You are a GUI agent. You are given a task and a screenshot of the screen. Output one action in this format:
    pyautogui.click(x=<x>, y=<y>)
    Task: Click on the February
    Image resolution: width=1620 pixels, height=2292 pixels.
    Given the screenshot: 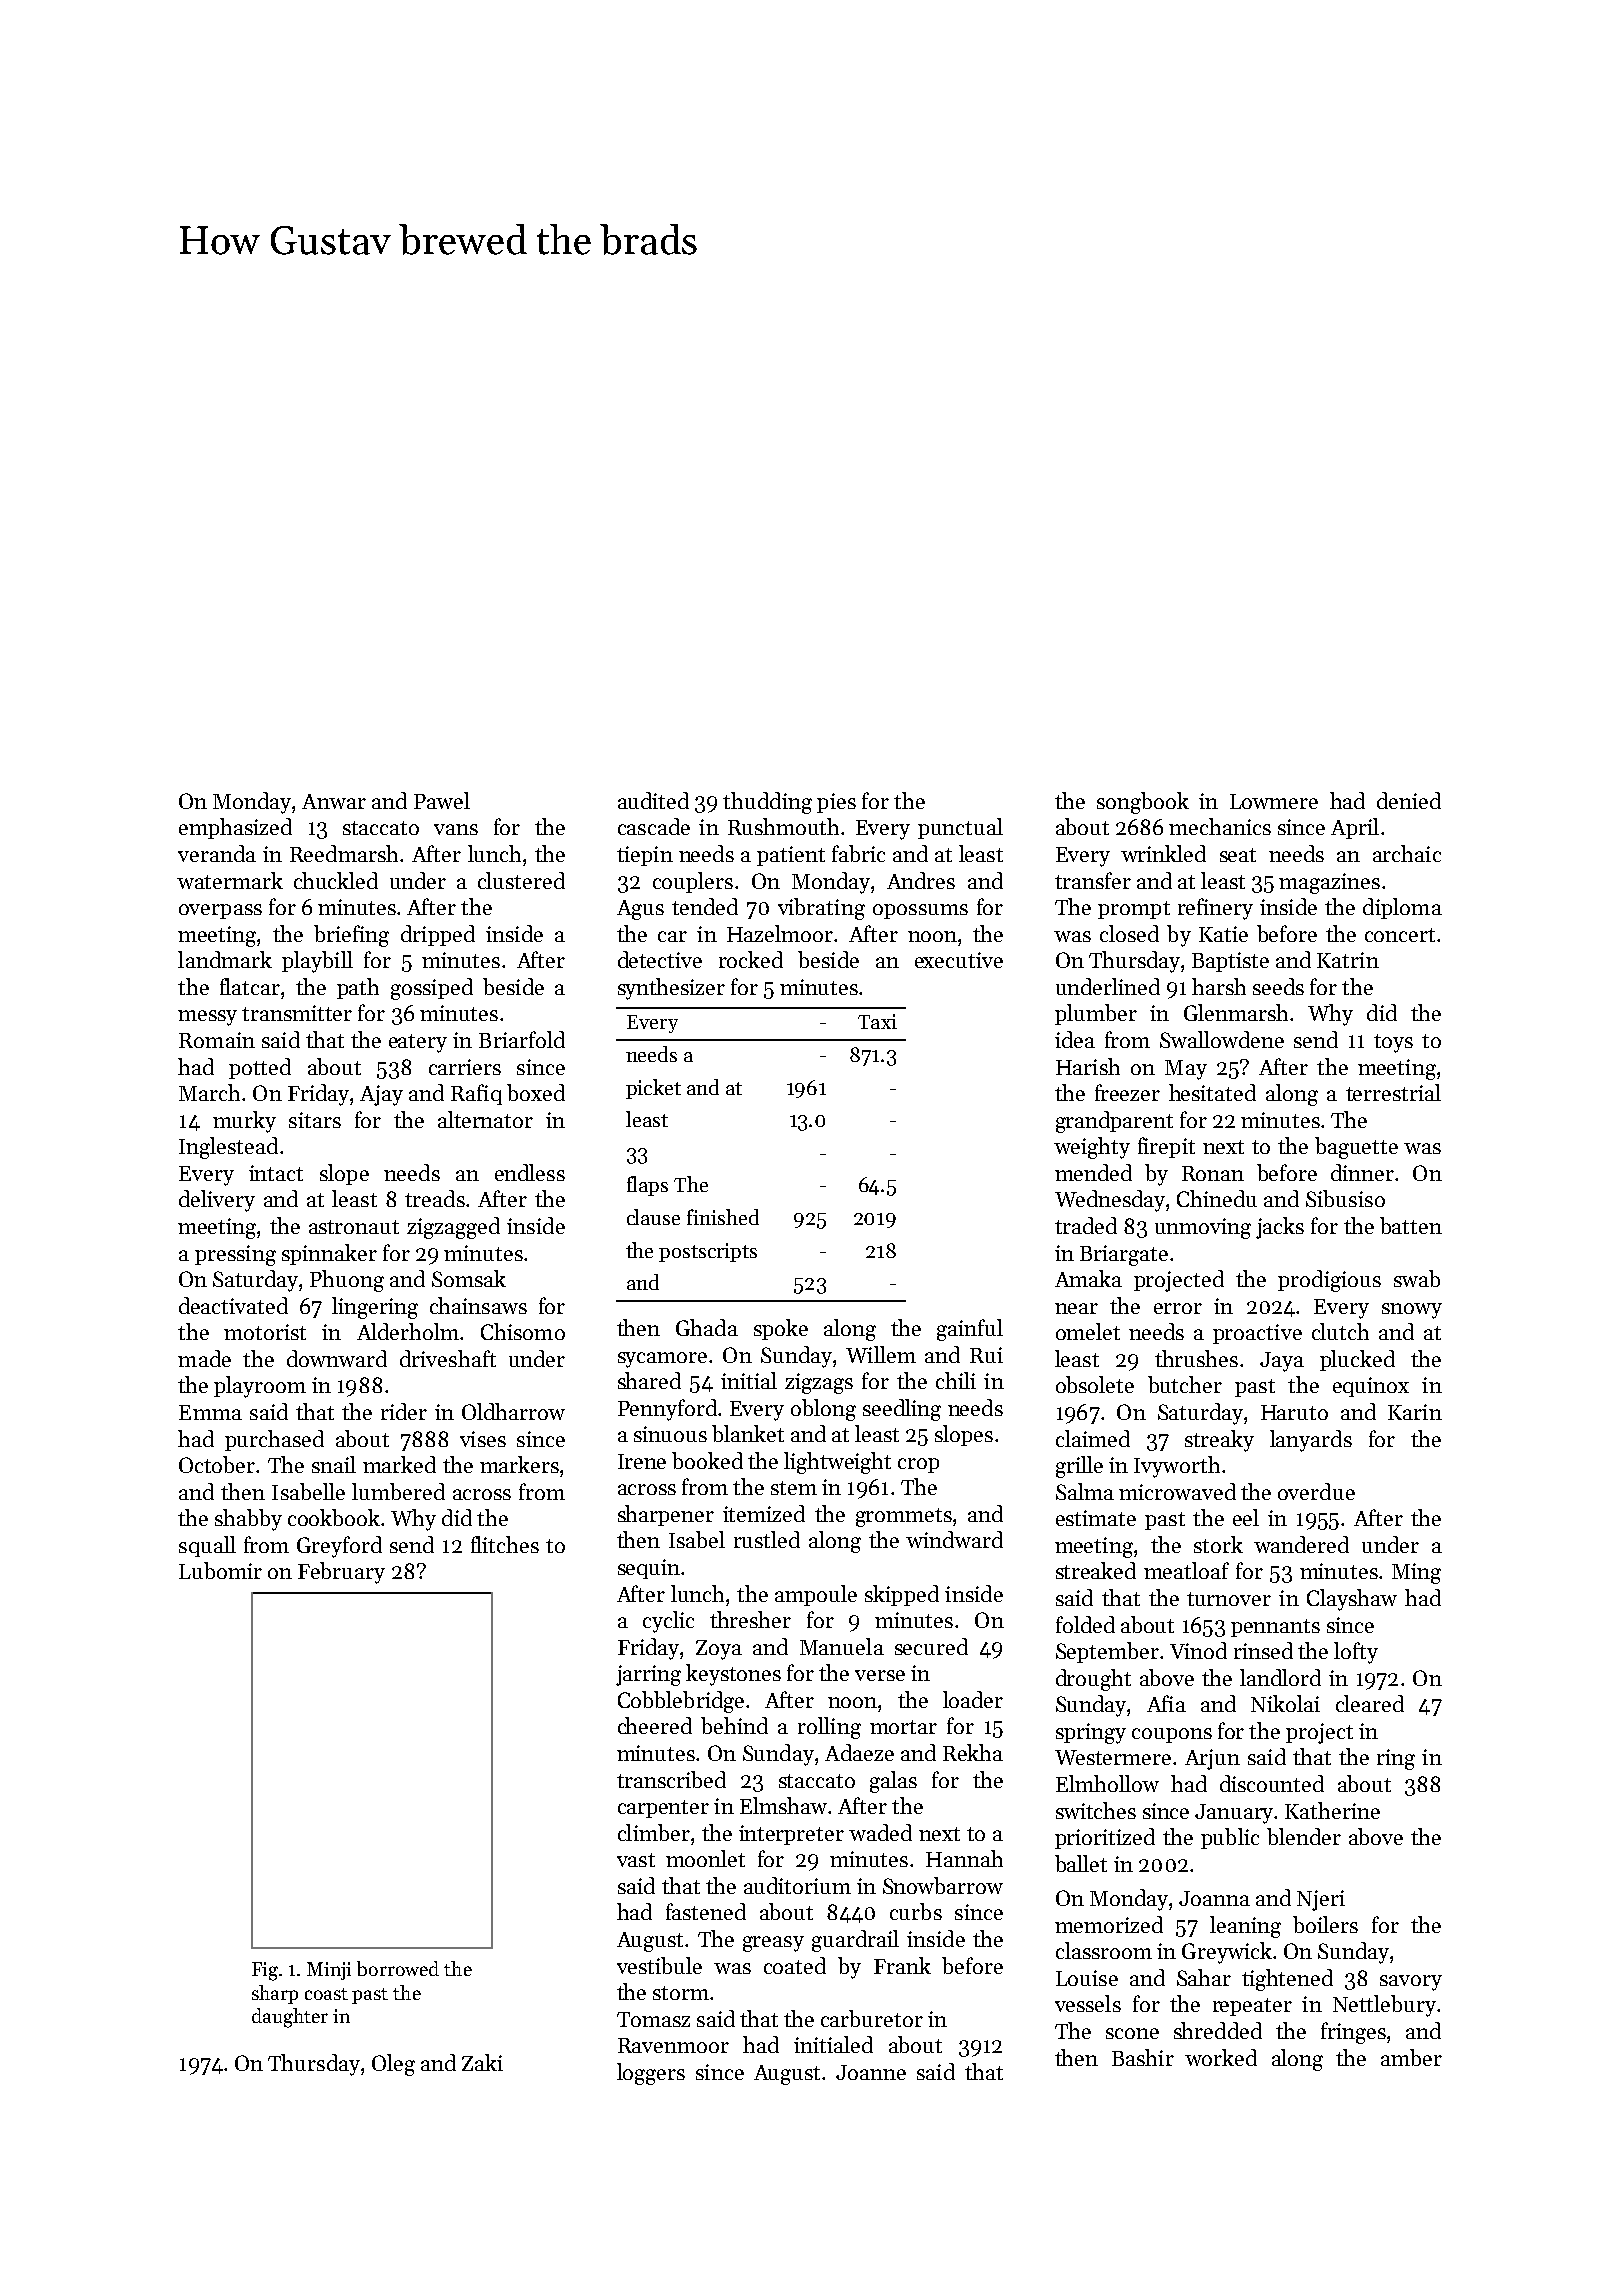 What is the action you would take?
    pyautogui.click(x=341, y=1573)
